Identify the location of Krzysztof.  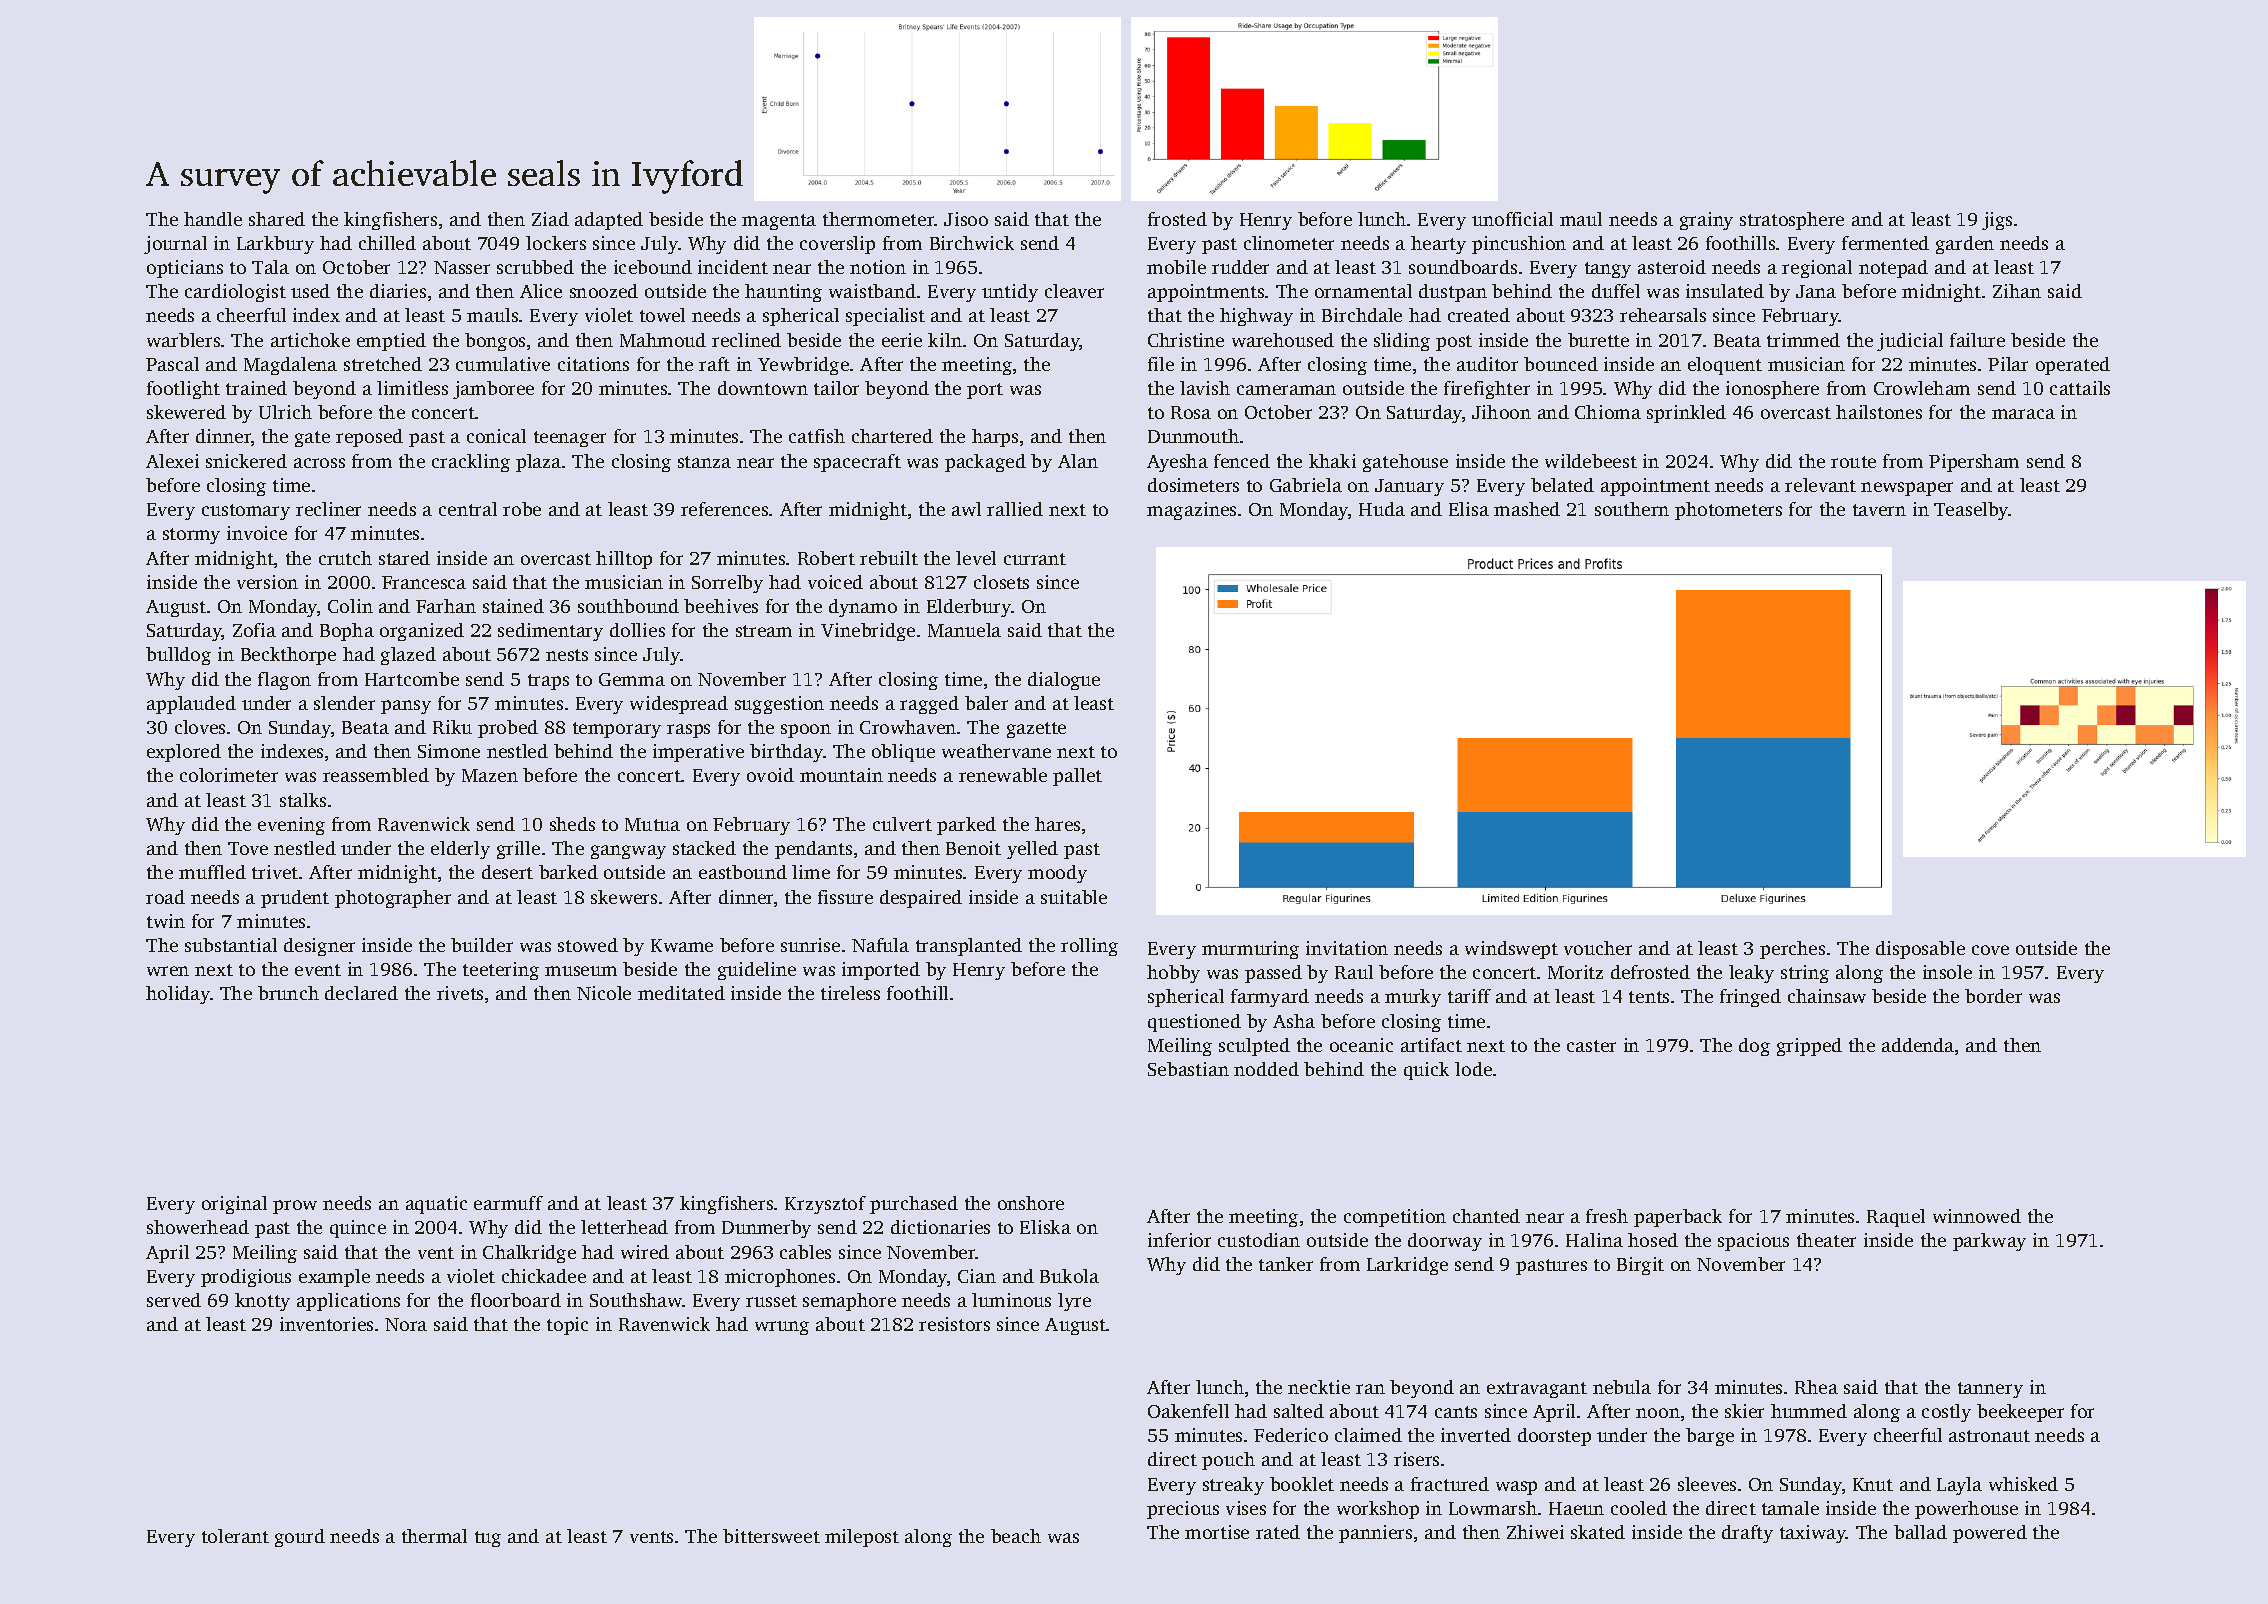
(825, 1205).
